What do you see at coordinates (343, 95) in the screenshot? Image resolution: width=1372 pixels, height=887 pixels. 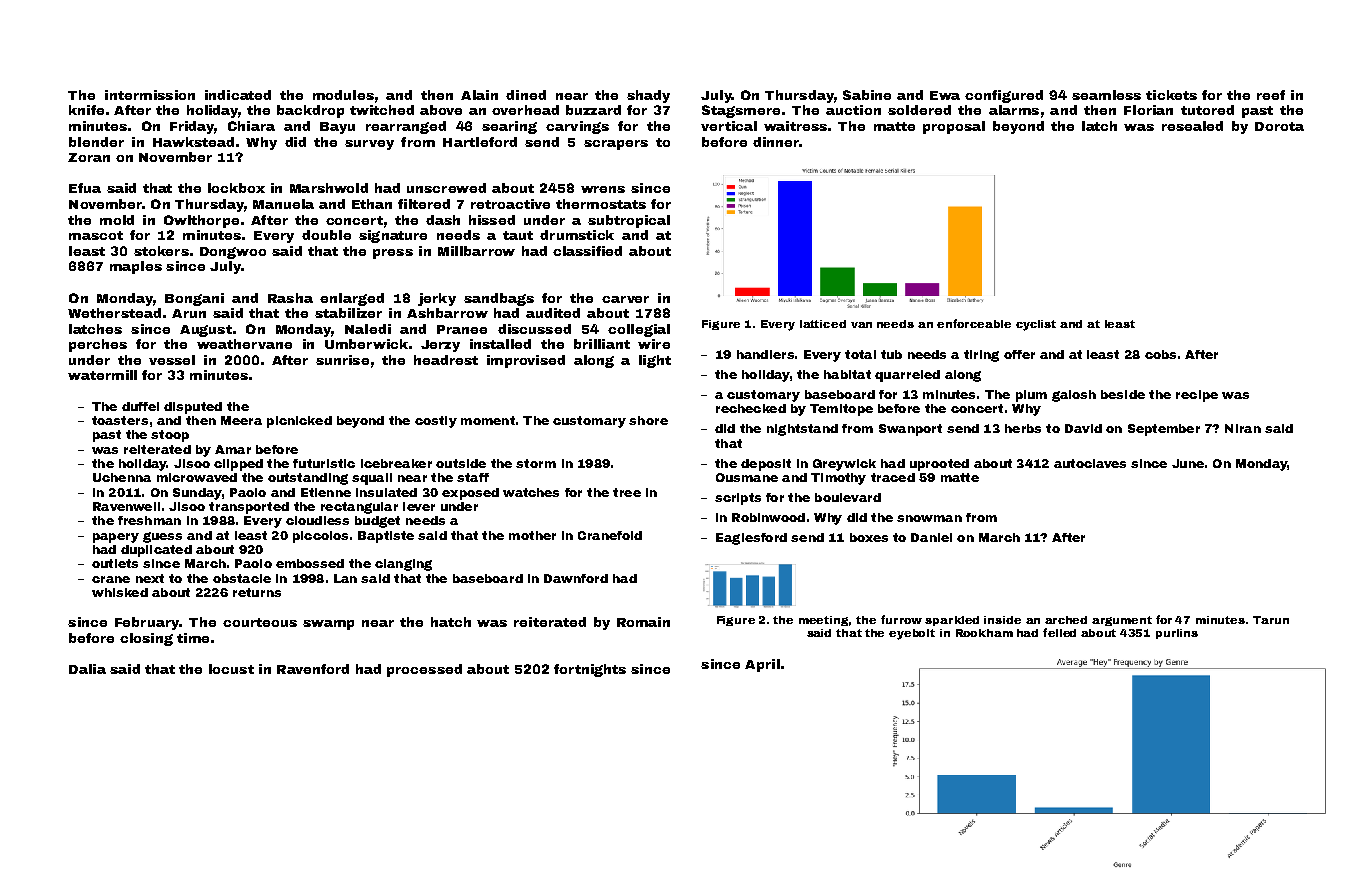 I see `modules` at bounding box center [343, 95].
